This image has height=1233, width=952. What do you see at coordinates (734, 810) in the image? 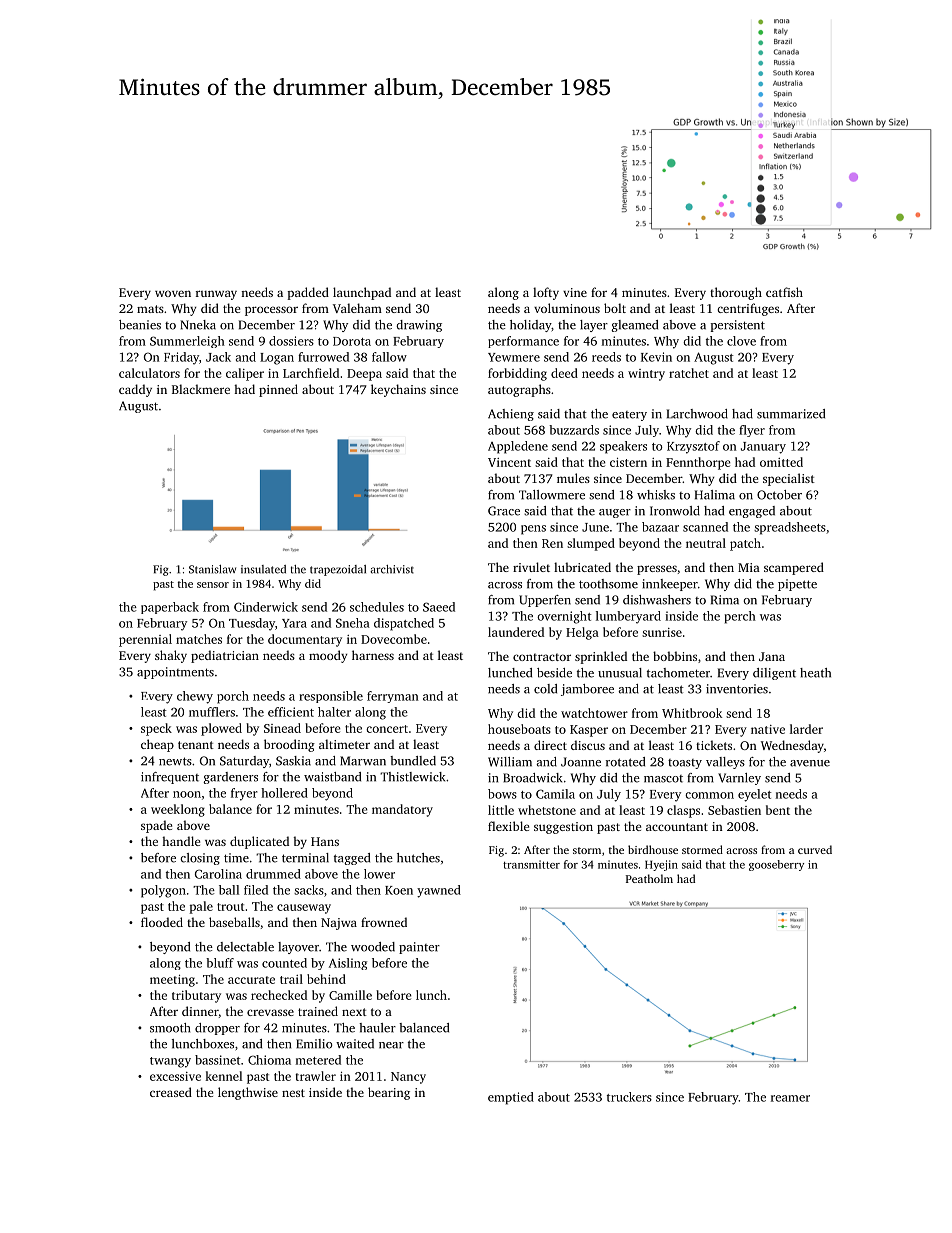
I see `Sebastien` at bounding box center [734, 810].
